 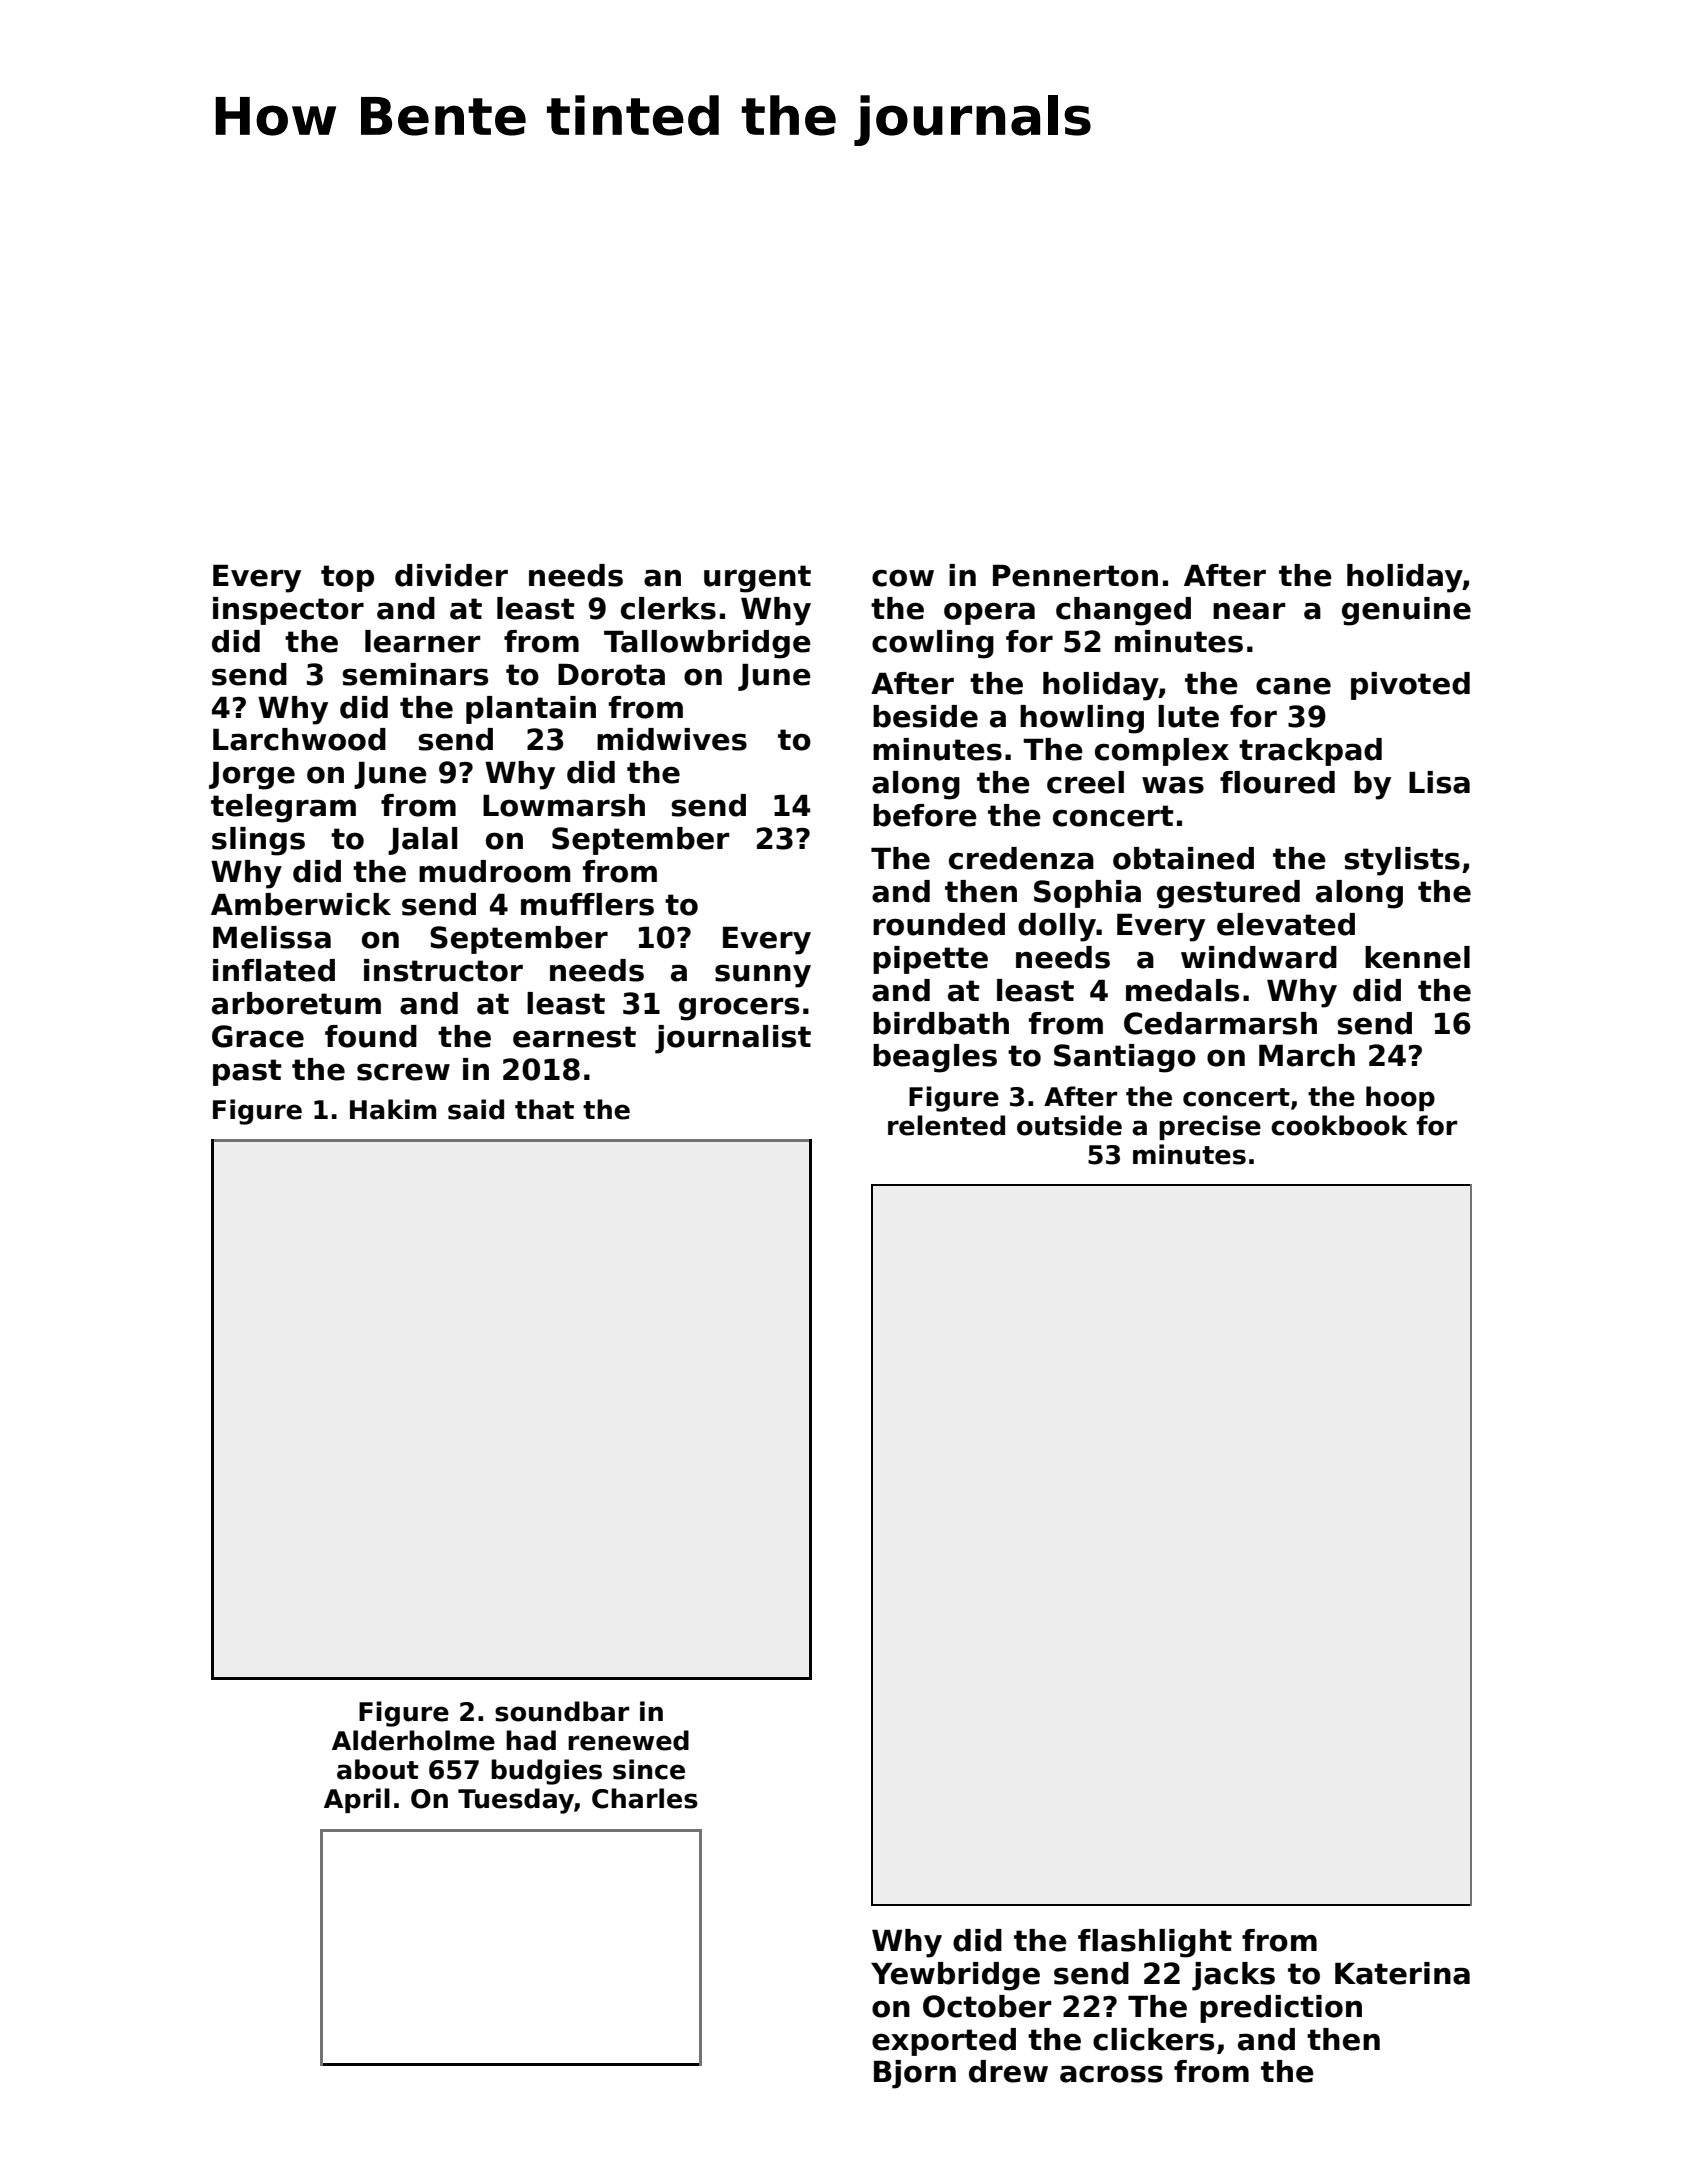 I want to click on Bjorn, so click(x=915, y=2074).
